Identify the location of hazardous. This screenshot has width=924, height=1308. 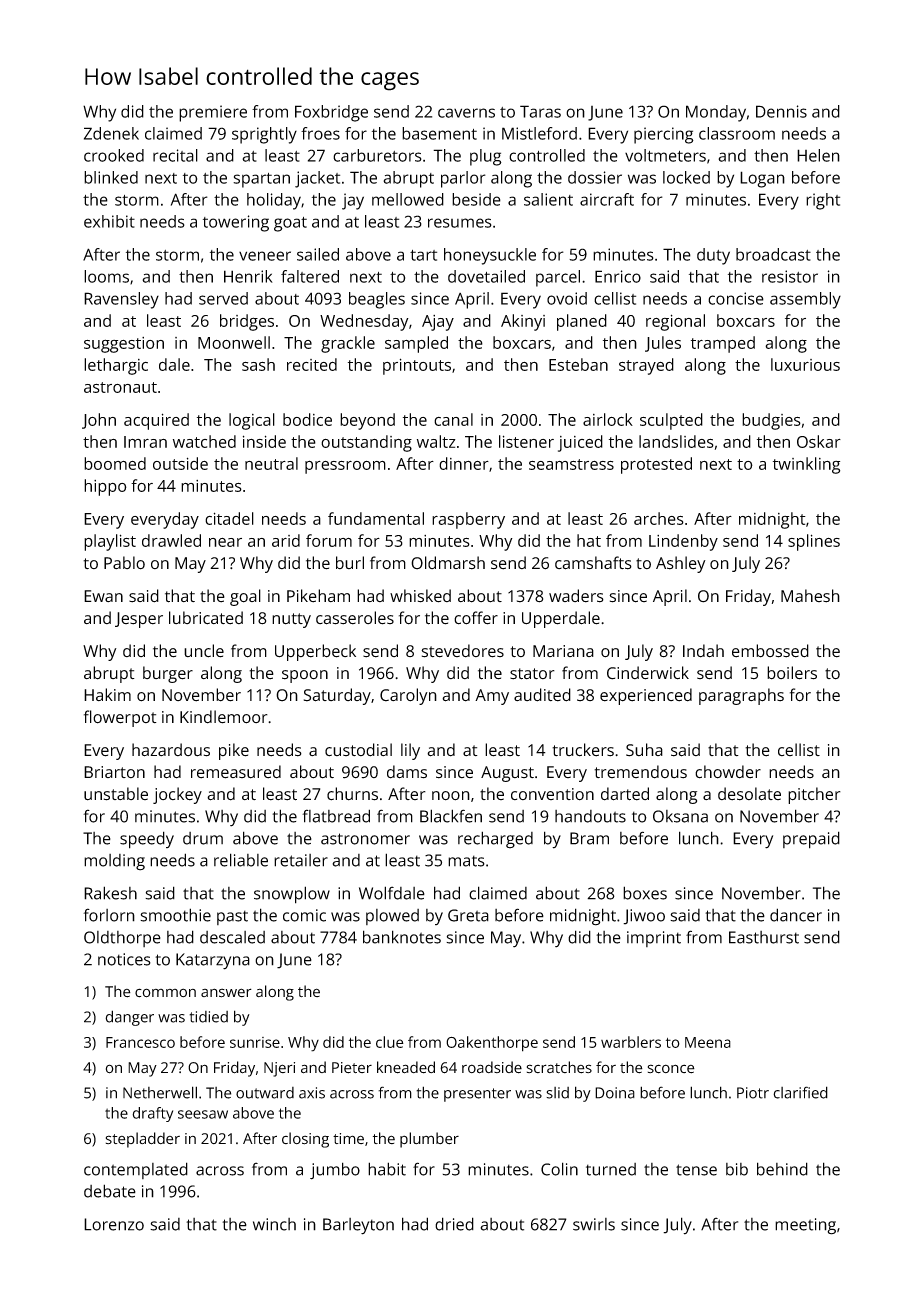
(171, 750).
